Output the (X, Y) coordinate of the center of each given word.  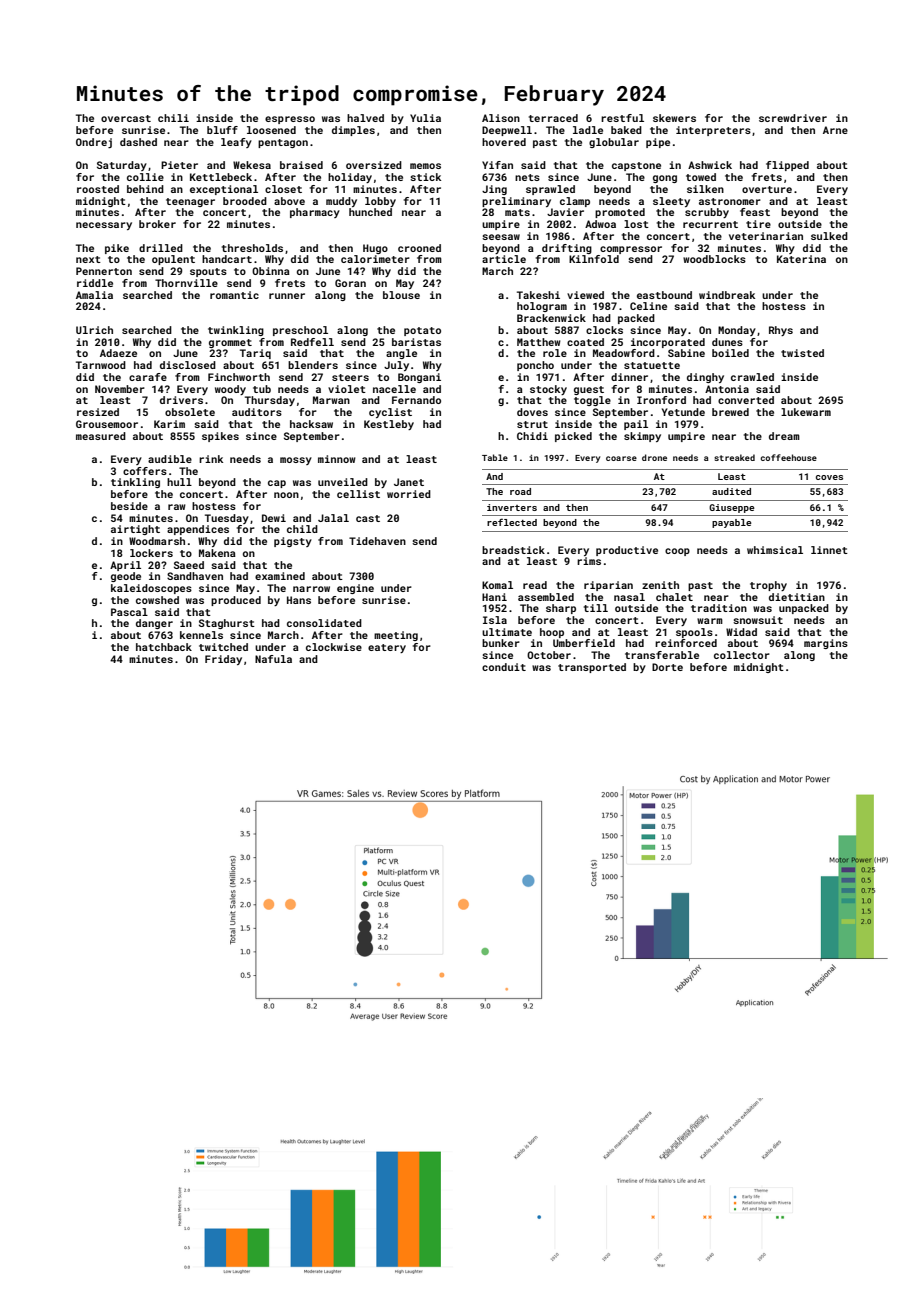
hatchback (164, 647)
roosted (98, 189)
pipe (658, 143)
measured (101, 436)
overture (767, 189)
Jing (494, 190)
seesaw (501, 237)
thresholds (252, 248)
